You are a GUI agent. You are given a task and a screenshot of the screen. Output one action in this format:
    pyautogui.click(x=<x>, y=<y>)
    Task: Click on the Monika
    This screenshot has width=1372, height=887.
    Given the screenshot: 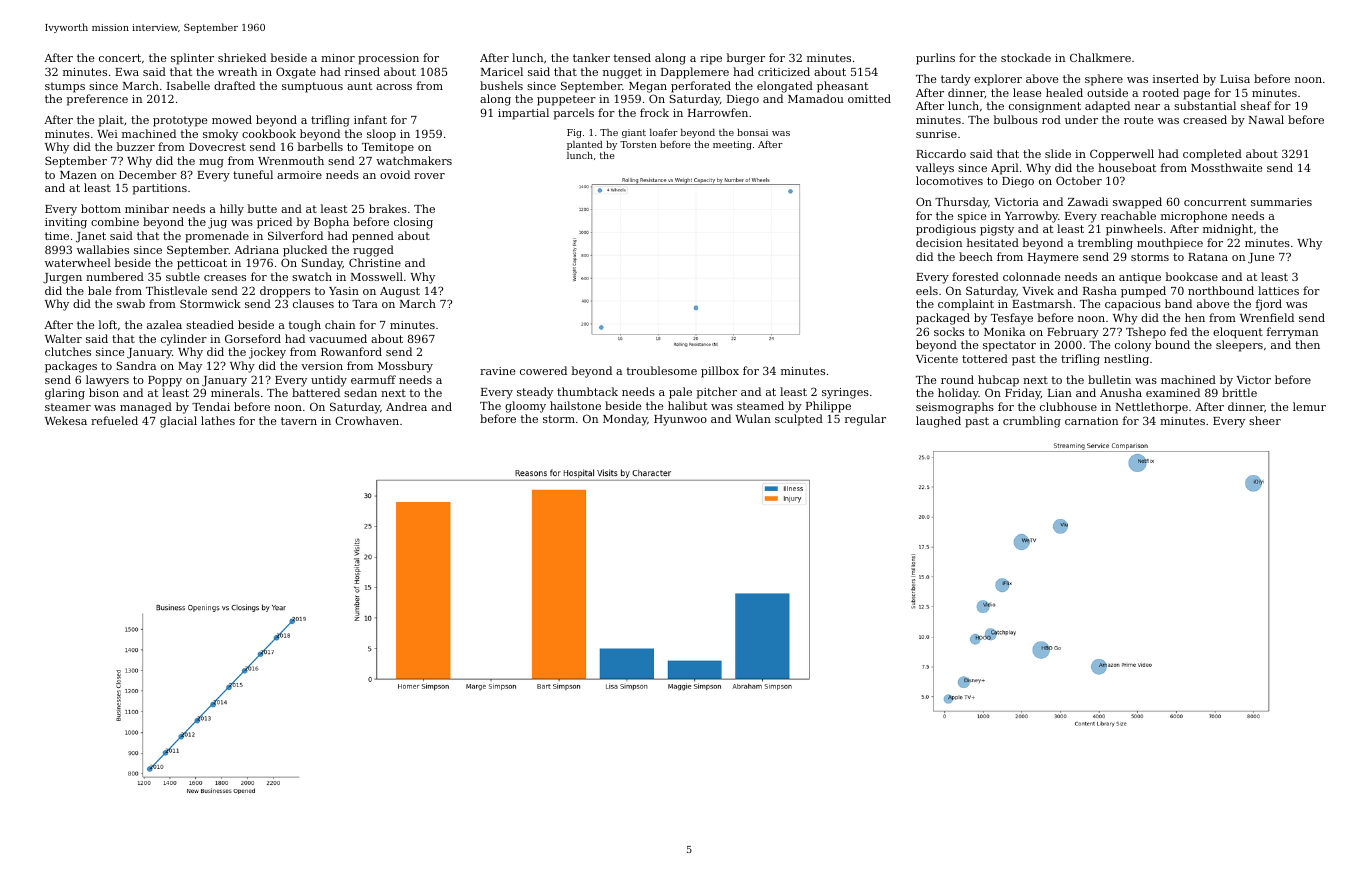 What is the action you would take?
    pyautogui.click(x=1004, y=331)
